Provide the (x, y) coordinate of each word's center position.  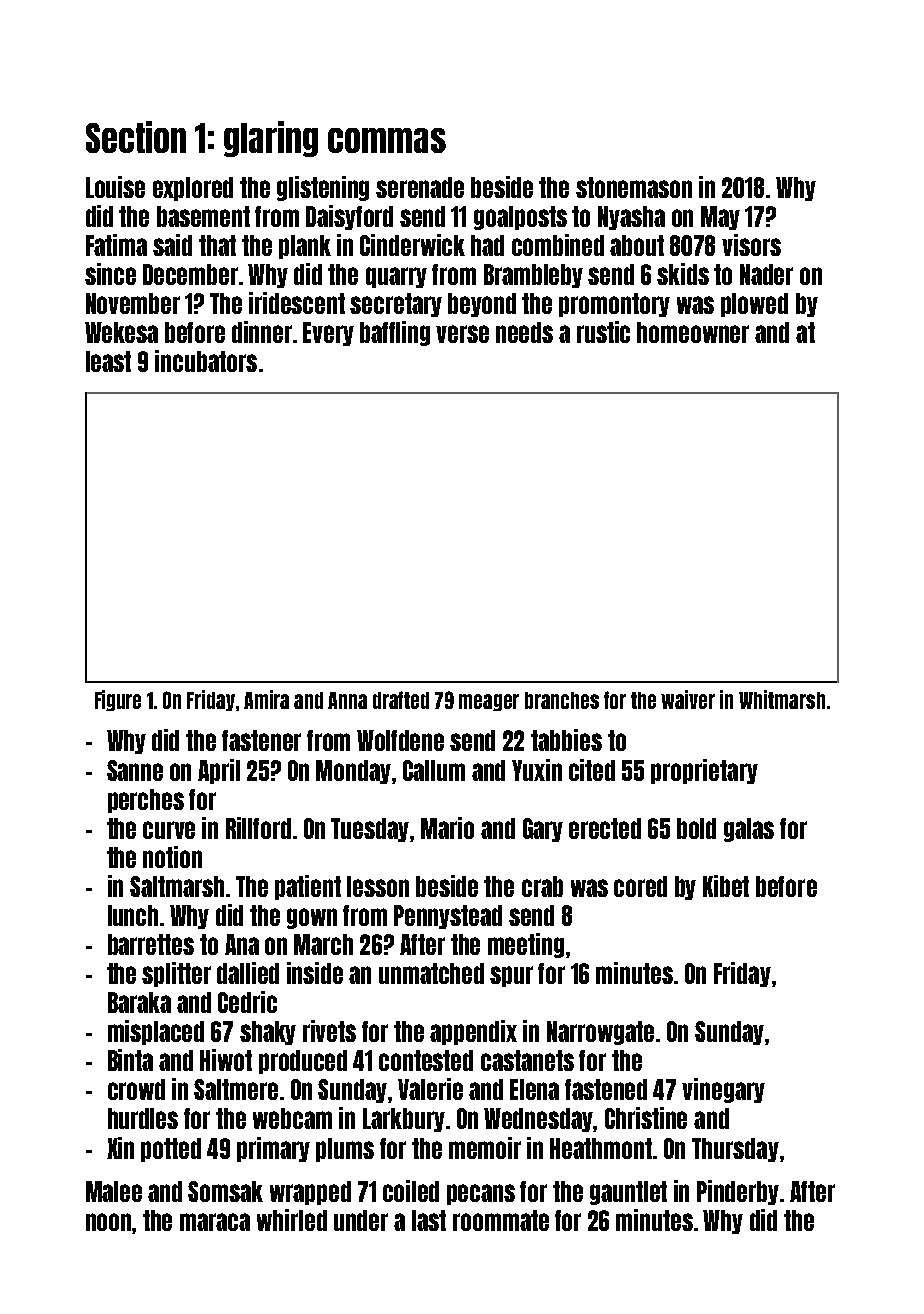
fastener (261, 740)
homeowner (693, 332)
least (108, 361)
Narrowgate (600, 1033)
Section (136, 137)
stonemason (634, 187)
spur (511, 976)
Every (328, 334)
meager (489, 702)
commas (387, 140)
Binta (130, 1060)
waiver (688, 699)
